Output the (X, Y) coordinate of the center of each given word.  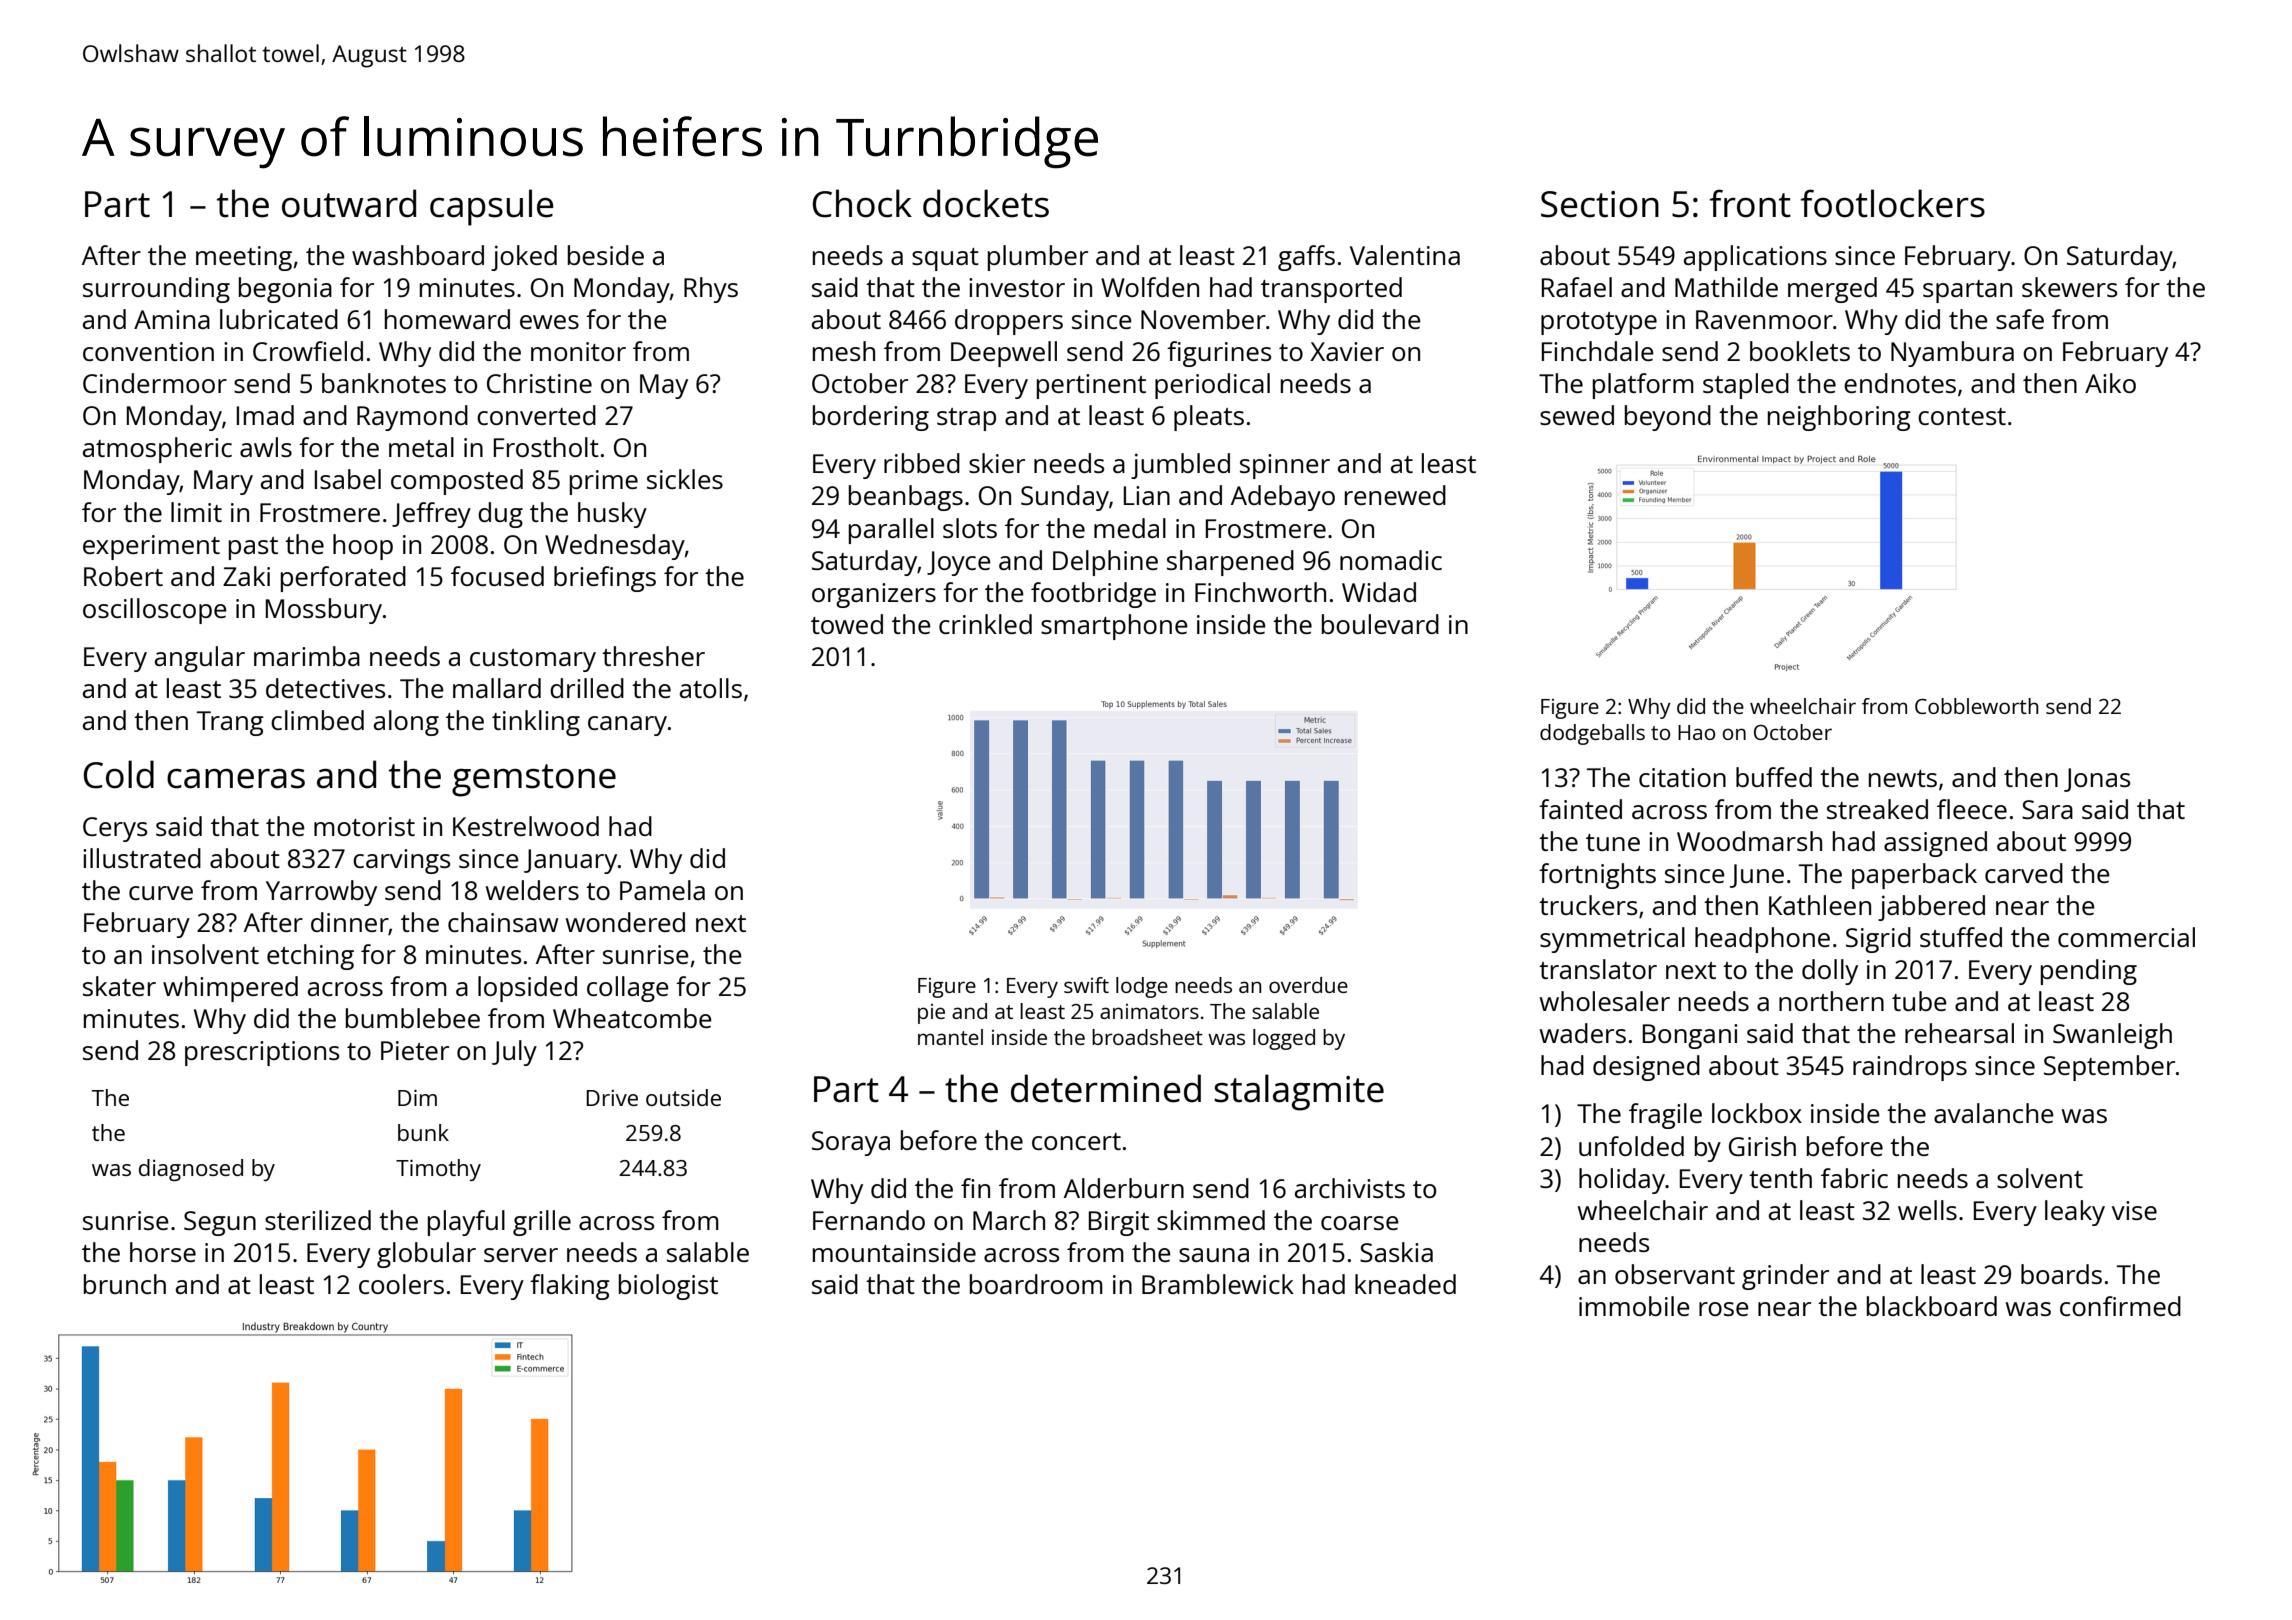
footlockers (1892, 203)
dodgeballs (1592, 734)
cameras (236, 779)
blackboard (1932, 1306)
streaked (1877, 809)
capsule (492, 207)
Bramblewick (1218, 1284)
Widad (1379, 592)
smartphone (1114, 627)
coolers (401, 1284)
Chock (862, 203)
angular (200, 659)
